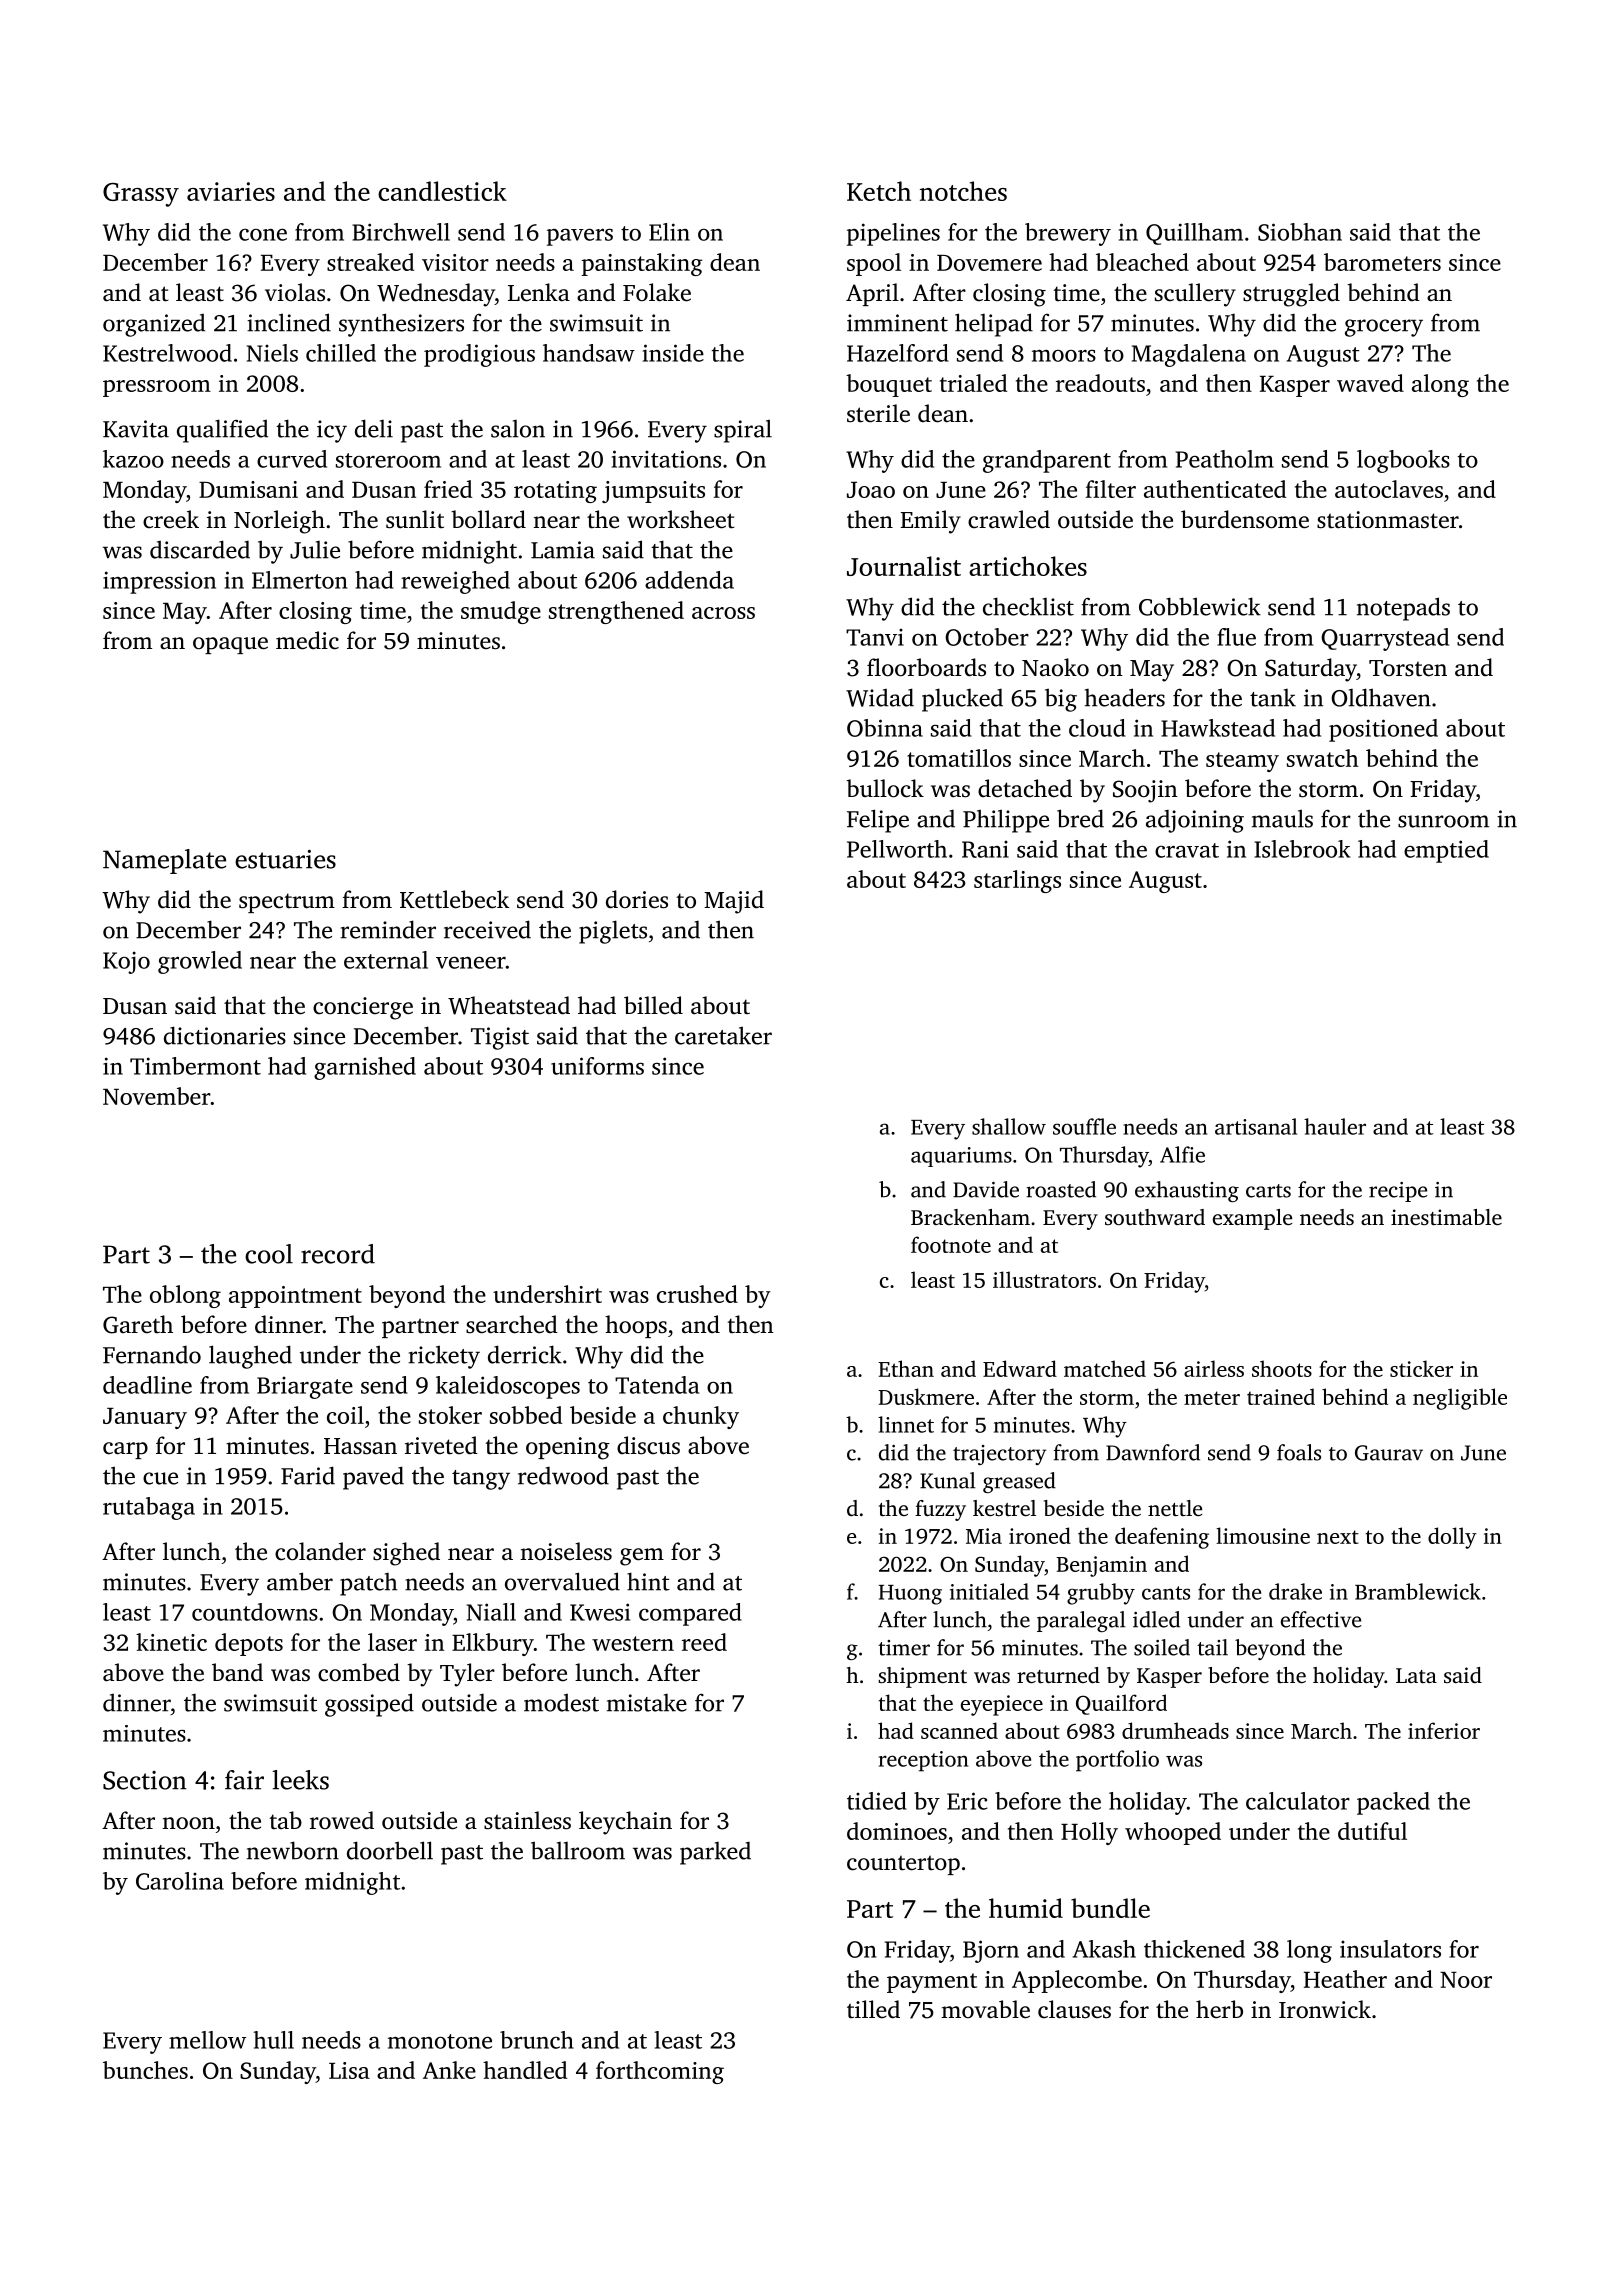 This screenshot has width=1620, height=2292. I want to click on depots, so click(249, 1644).
